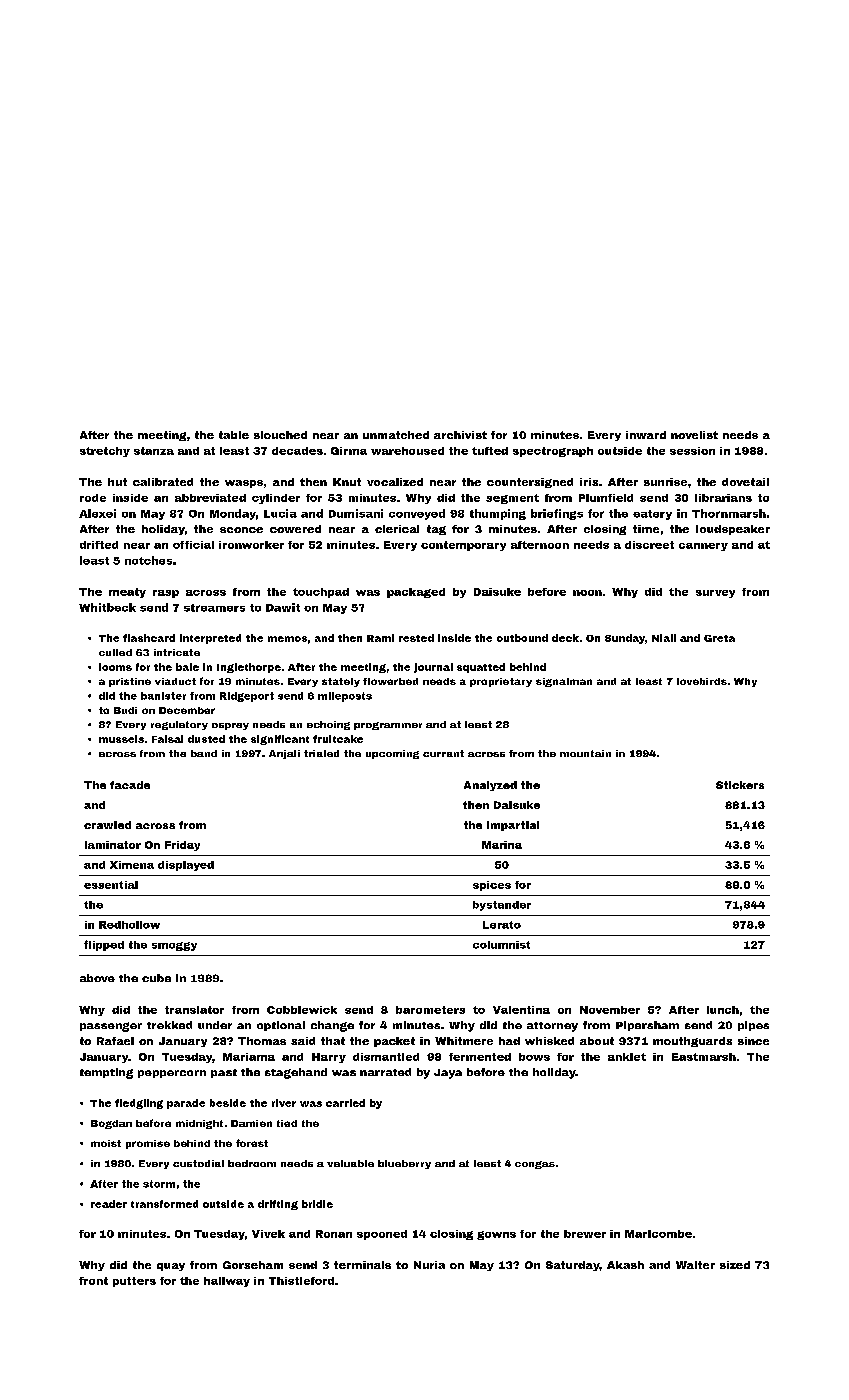 The width and height of the image is (849, 1400). What do you see at coordinates (490, 786) in the image?
I see `Analyzed` at bounding box center [490, 786].
